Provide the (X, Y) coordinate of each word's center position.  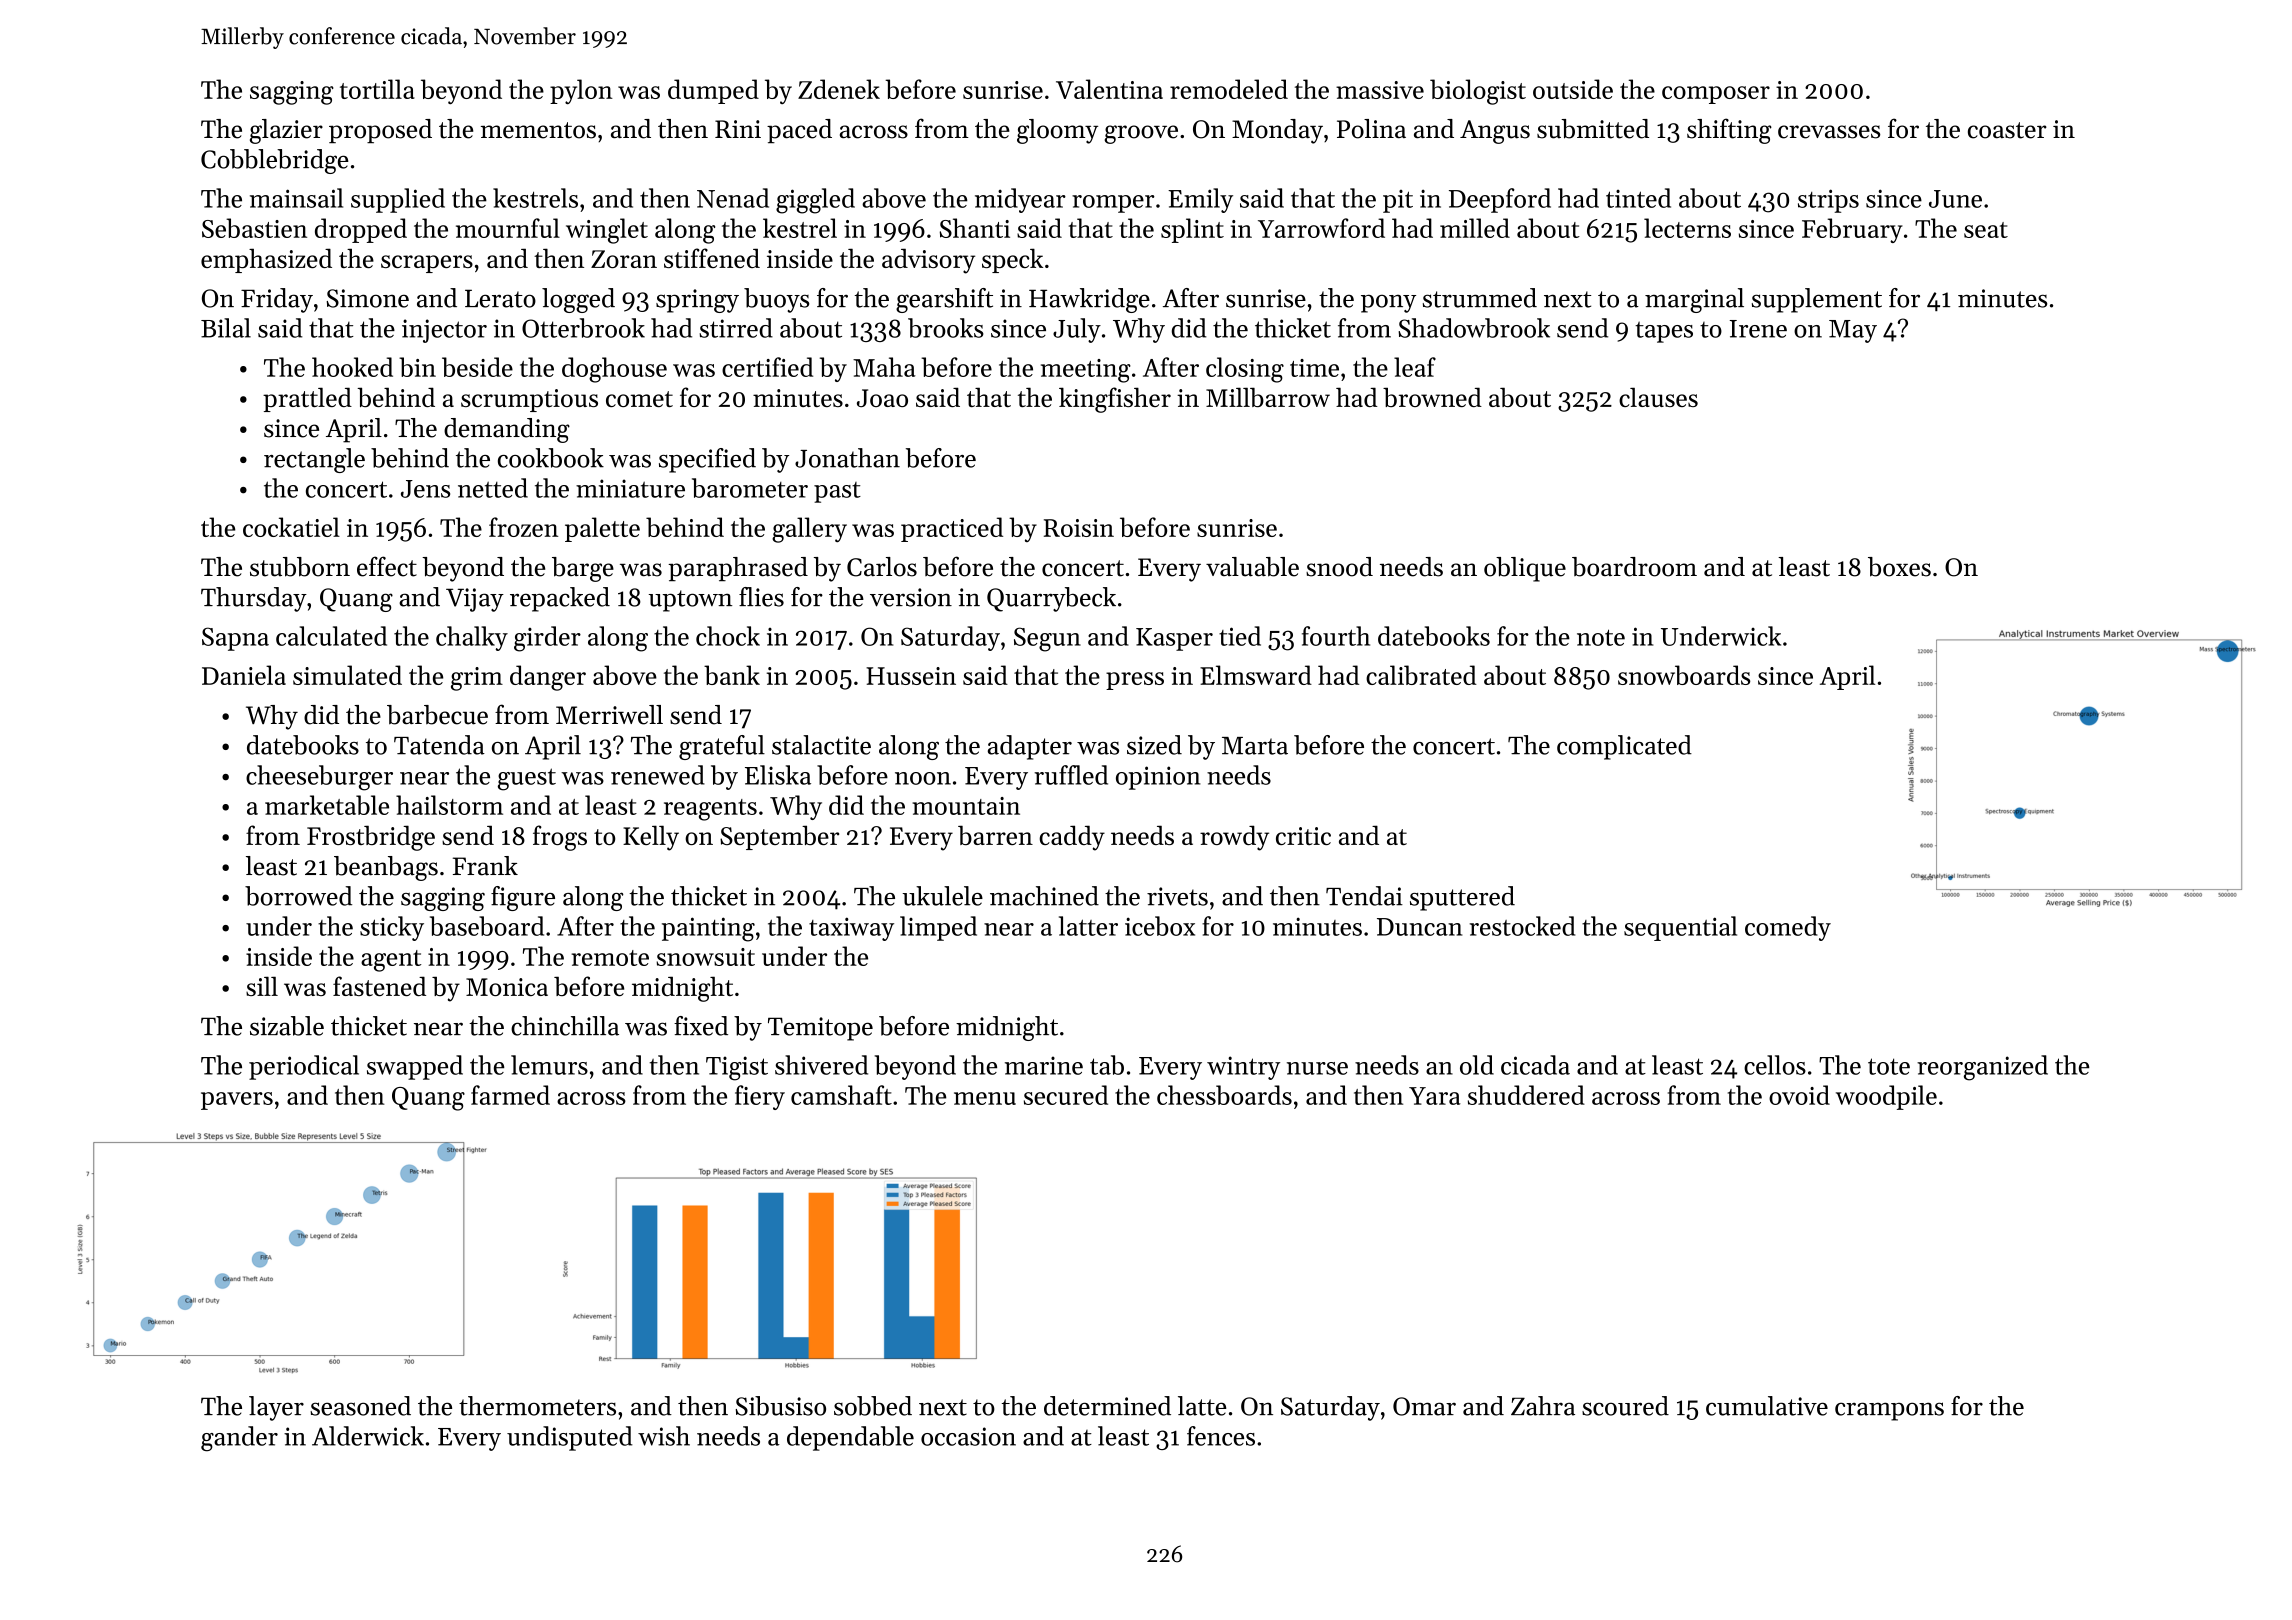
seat (1986, 230)
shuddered (1526, 1095)
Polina (1371, 129)
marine (1044, 1065)
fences (1221, 1436)
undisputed (570, 1438)
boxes (1899, 567)
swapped (415, 1067)
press (1135, 681)
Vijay (475, 600)
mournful (508, 228)
